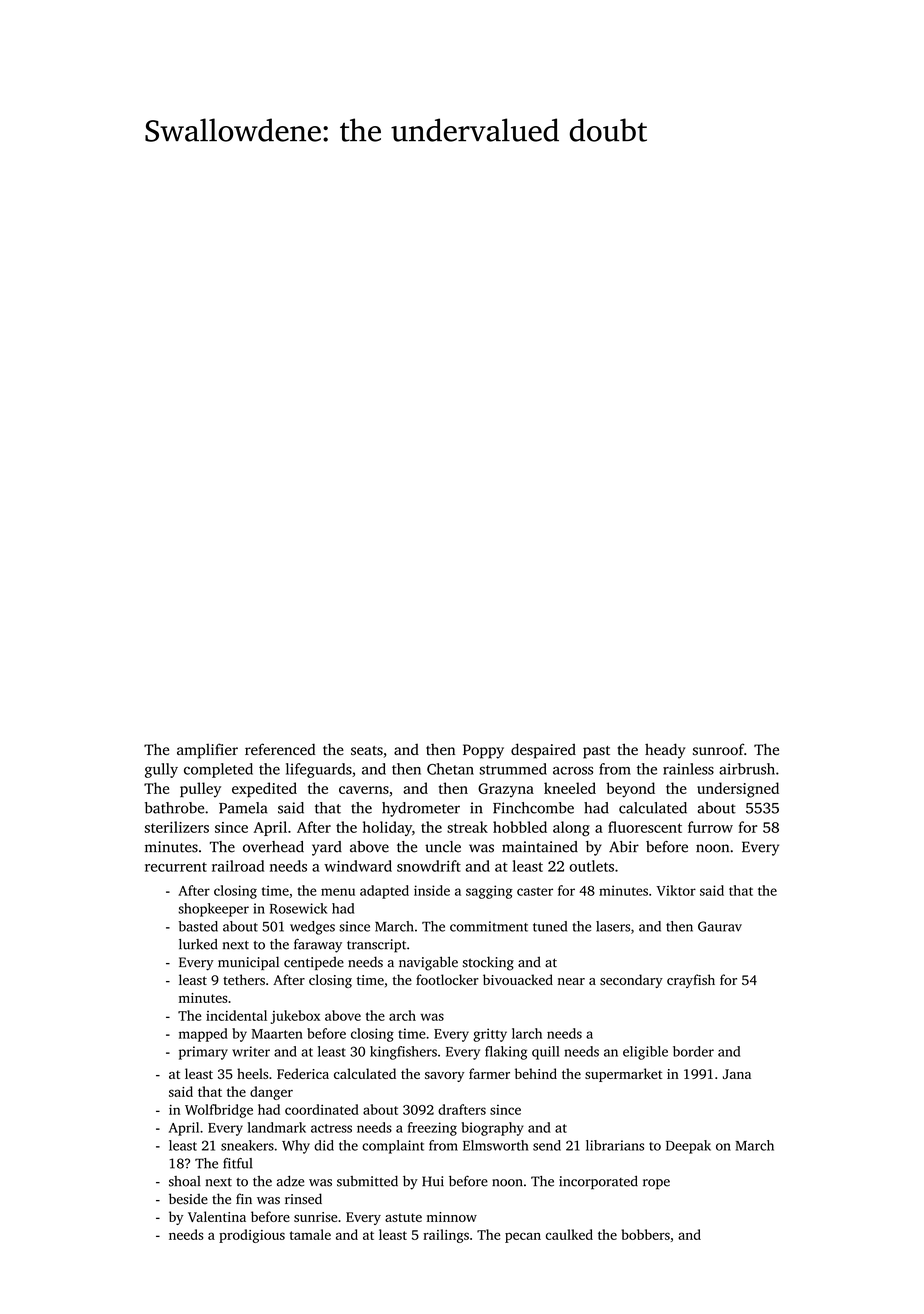 This document has height=1314, width=924. Describe the element at coordinates (219, 1111) in the document. I see `Wolfbridge` at that location.
